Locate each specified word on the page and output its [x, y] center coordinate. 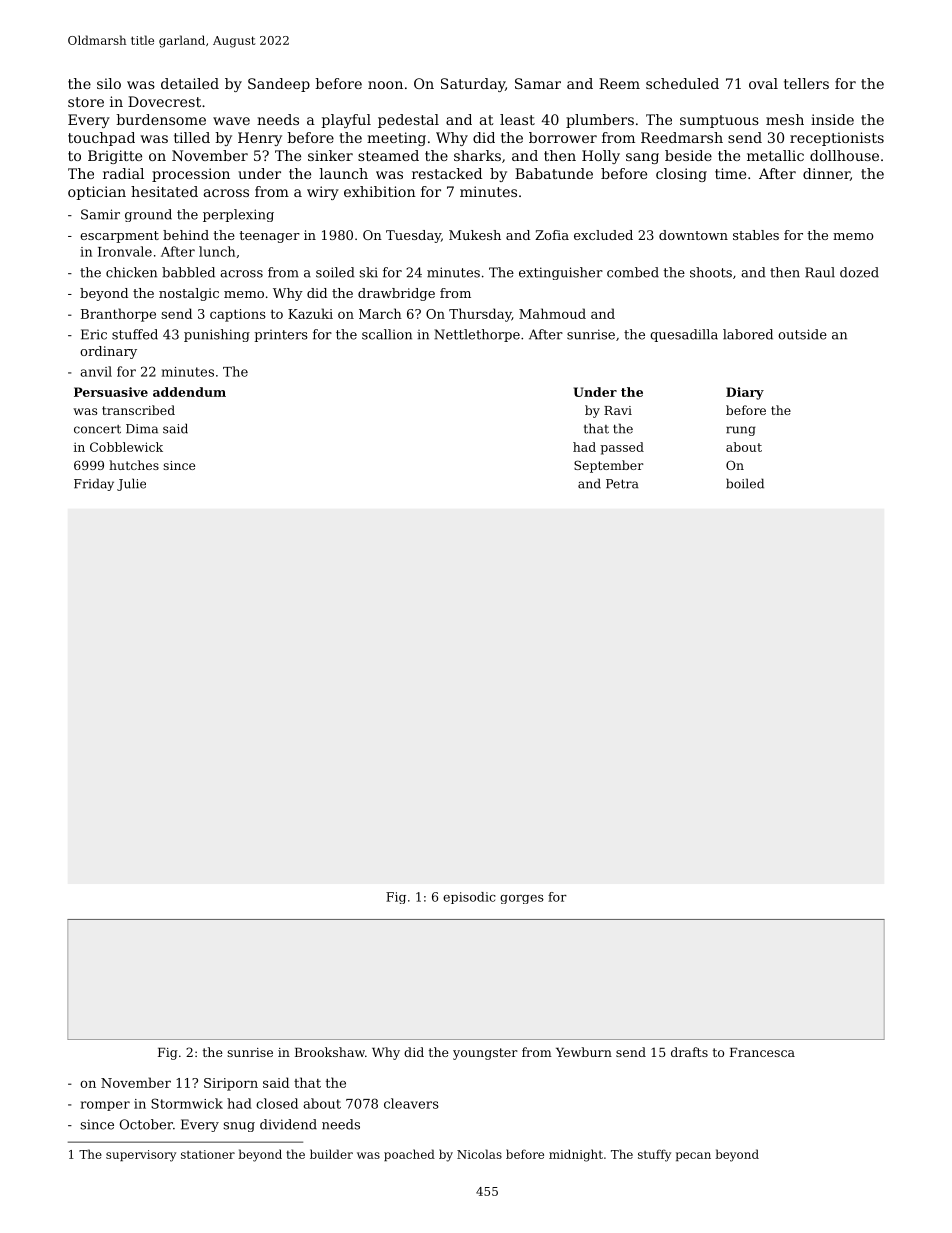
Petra [622, 484]
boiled [745, 483]
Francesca [762, 1052]
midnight [576, 1155]
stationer [208, 1154]
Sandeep [279, 85]
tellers [806, 83]
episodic [469, 898]
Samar [538, 83]
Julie [131, 484]
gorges [522, 899]
